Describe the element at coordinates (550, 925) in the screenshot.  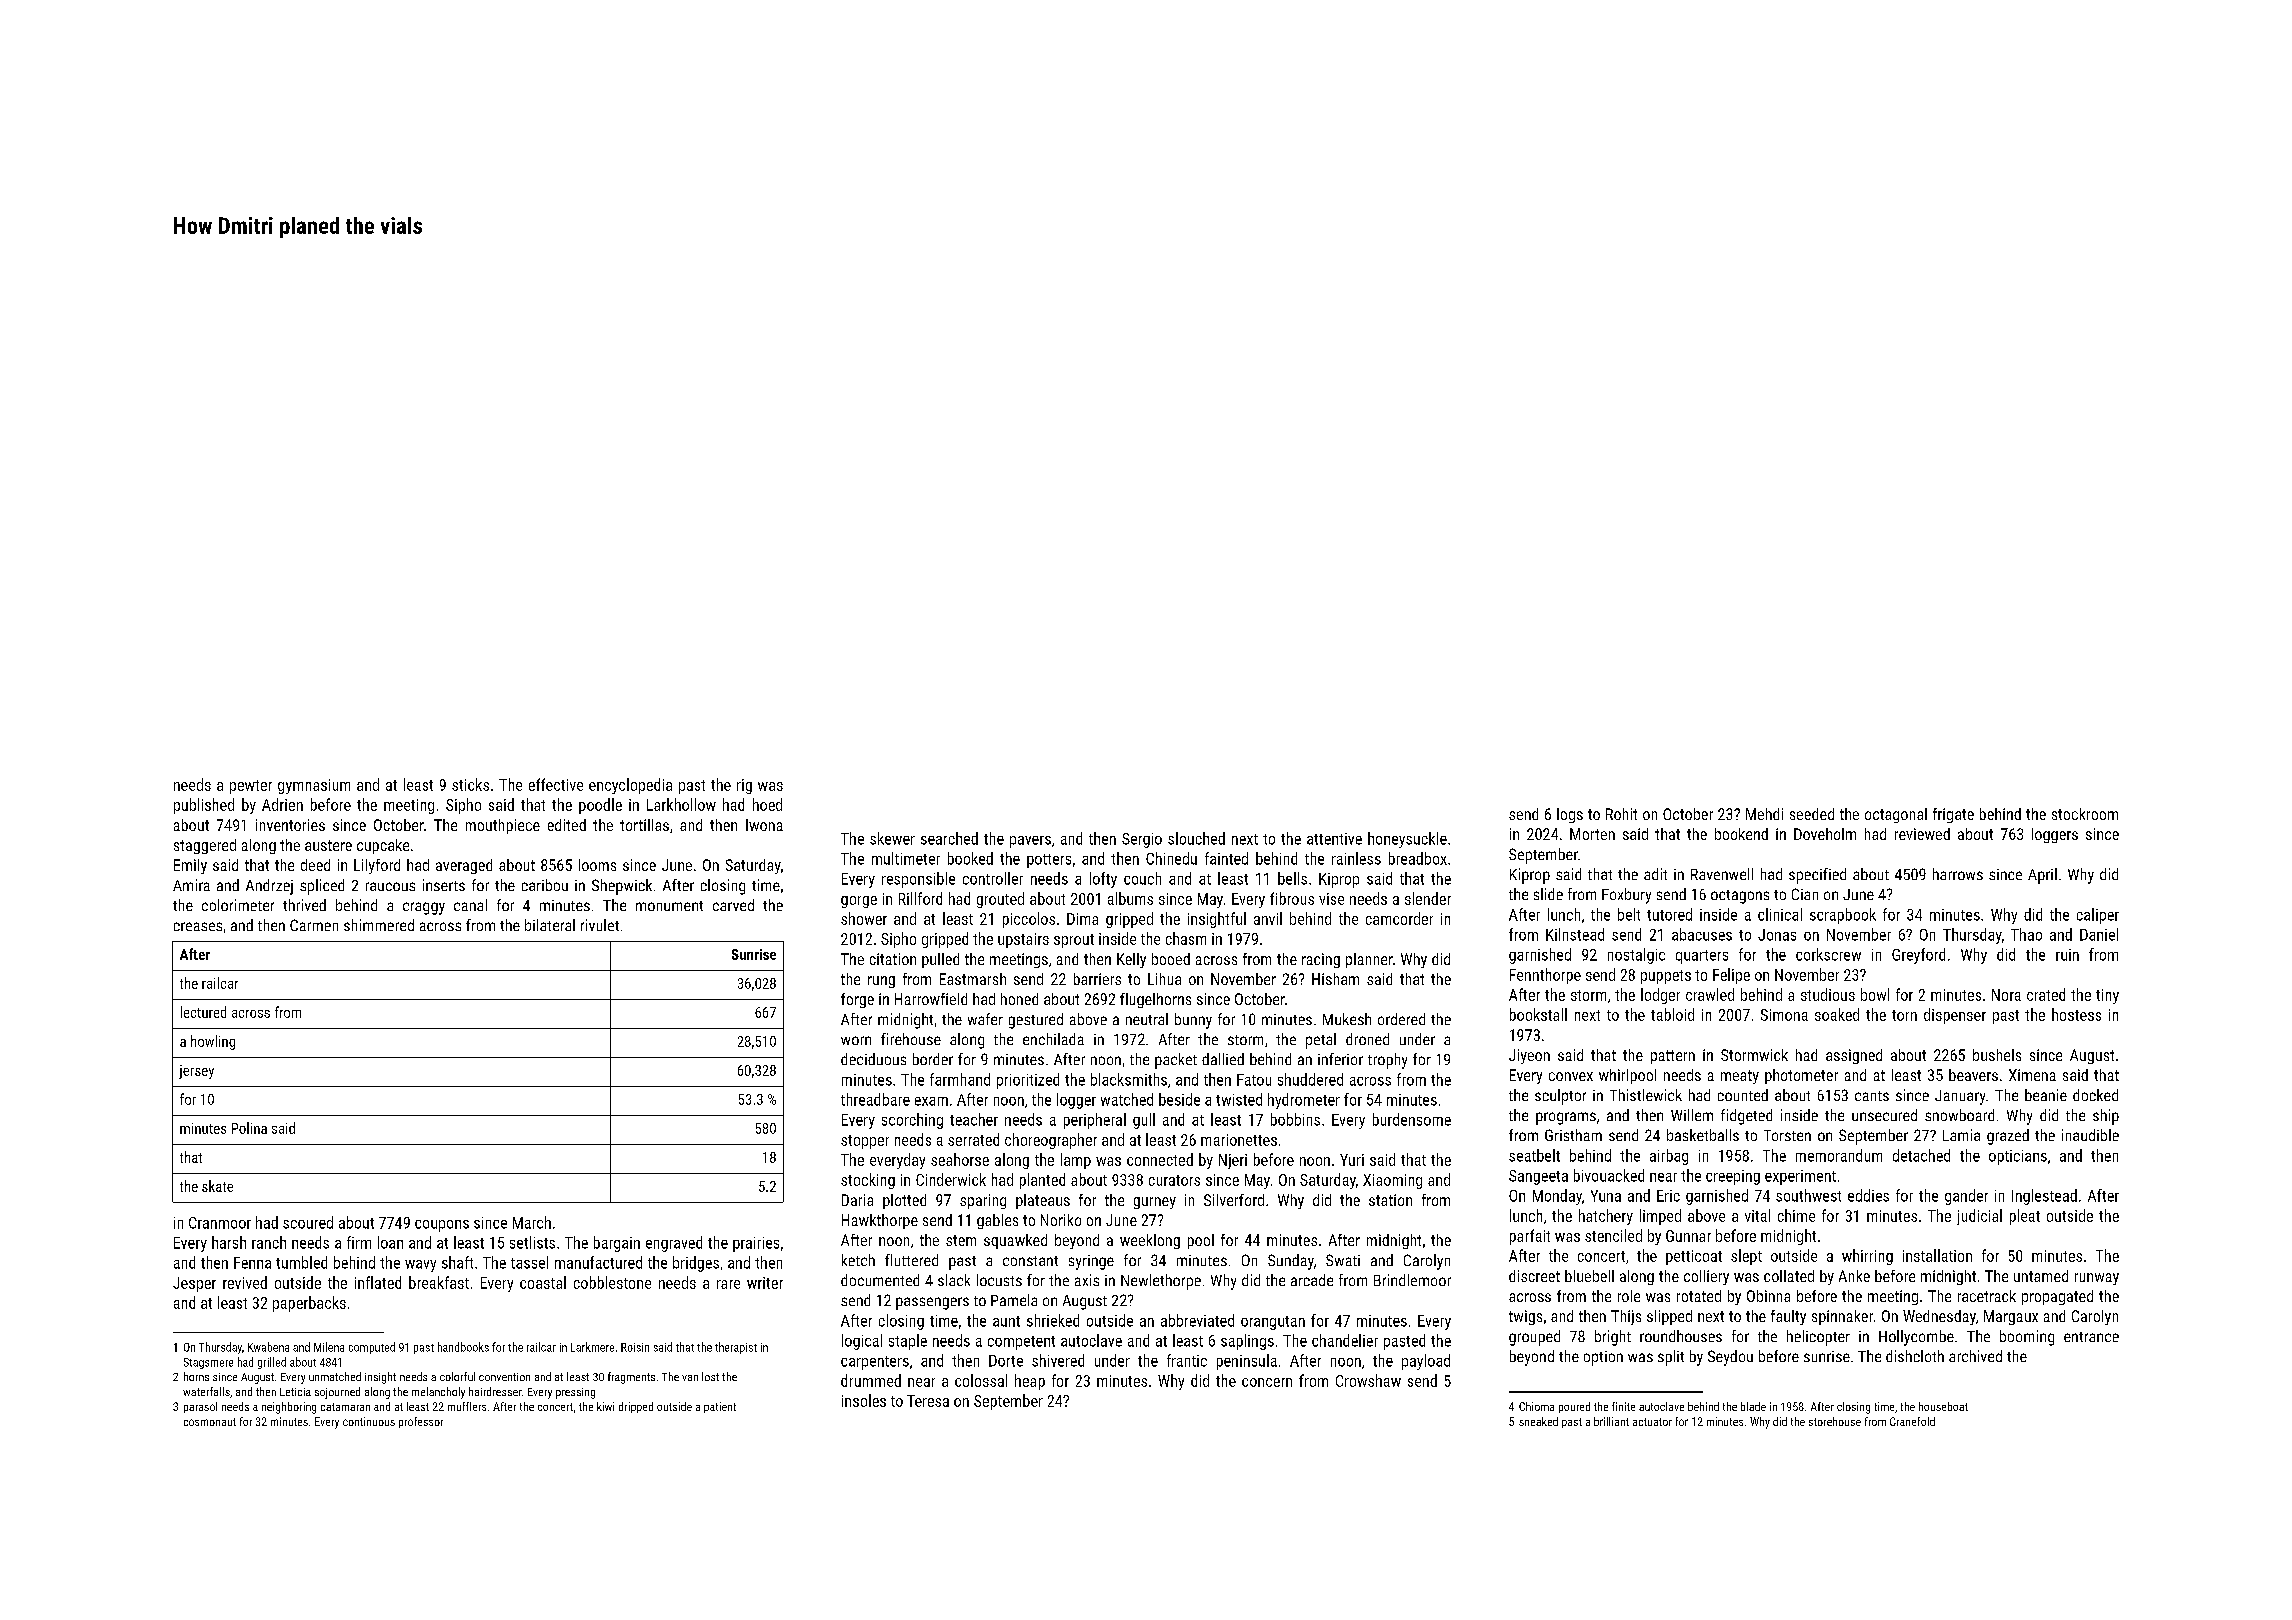
I see `bilateral` at that location.
